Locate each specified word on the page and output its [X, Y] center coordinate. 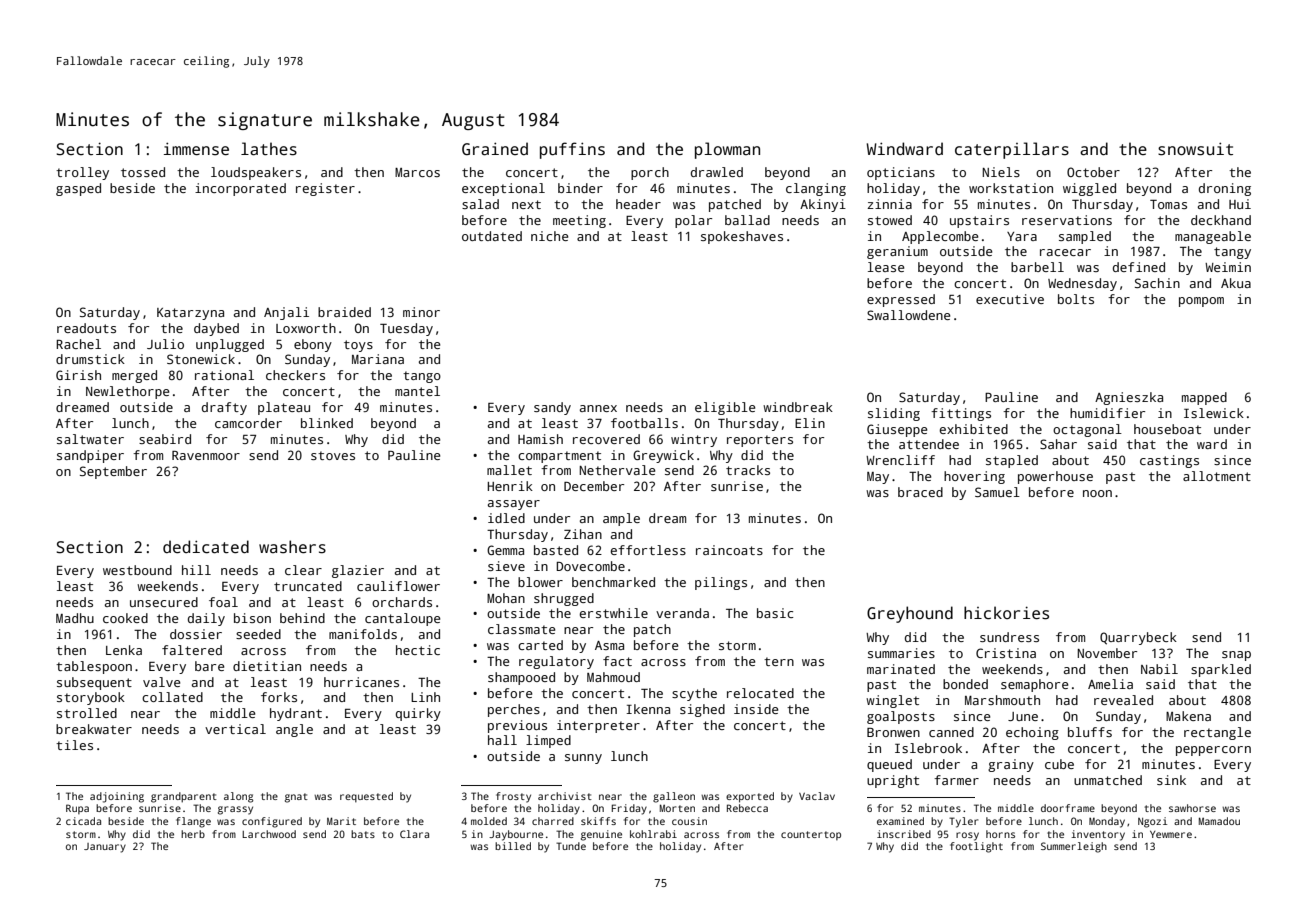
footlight [976, 847]
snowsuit [1195, 149]
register [325, 189]
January [105, 848]
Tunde [571, 846]
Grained [495, 149]
